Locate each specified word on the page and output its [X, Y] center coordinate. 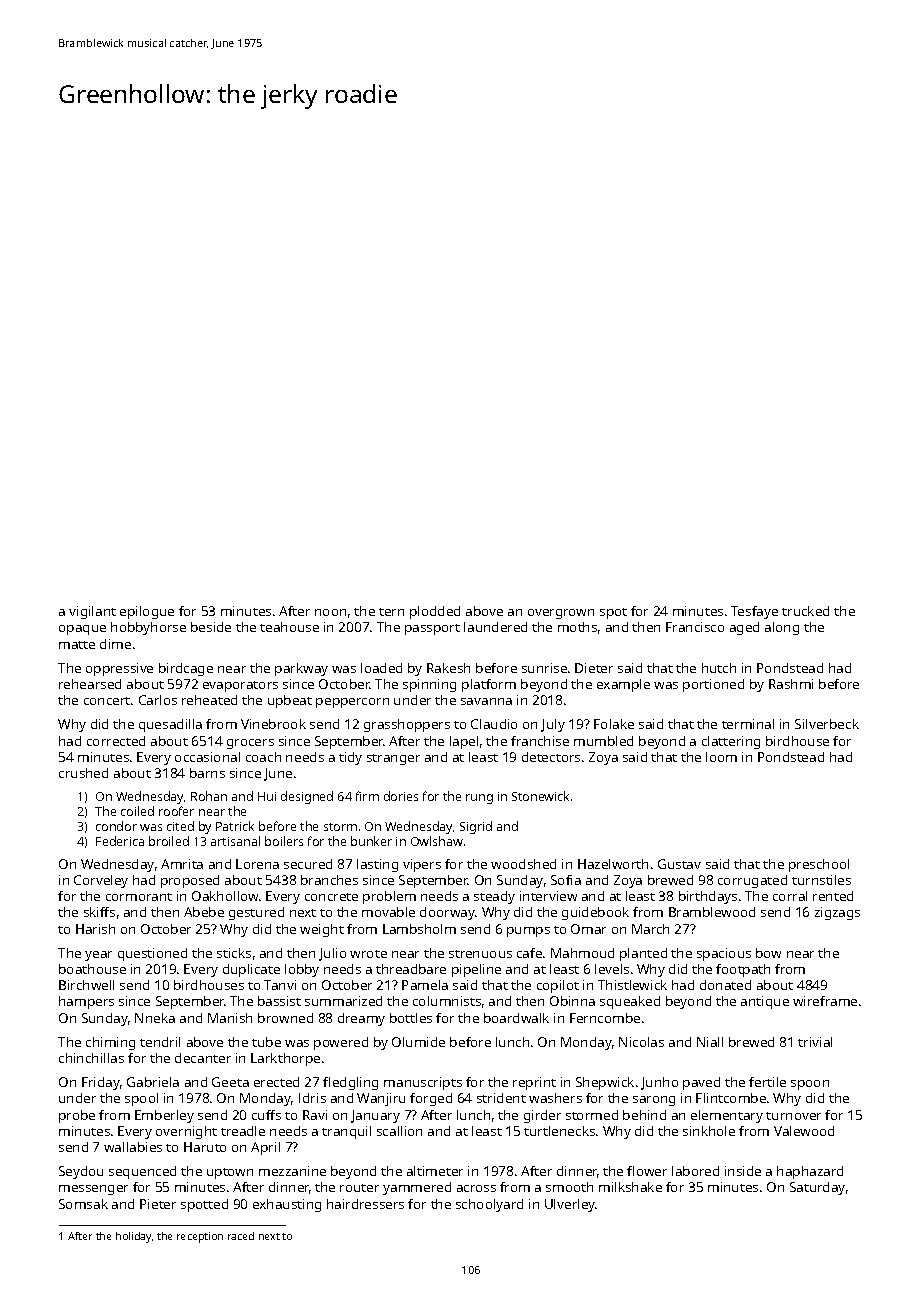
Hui [267, 796]
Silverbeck [827, 724]
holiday [133, 1237]
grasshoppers [407, 725]
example [623, 685]
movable [388, 912]
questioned [152, 954]
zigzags [837, 913]
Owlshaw [437, 841]
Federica [120, 841]
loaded [381, 668]
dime [115, 644]
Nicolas [641, 1042]
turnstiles [821, 880]
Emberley [164, 1116]
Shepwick [605, 1083]
